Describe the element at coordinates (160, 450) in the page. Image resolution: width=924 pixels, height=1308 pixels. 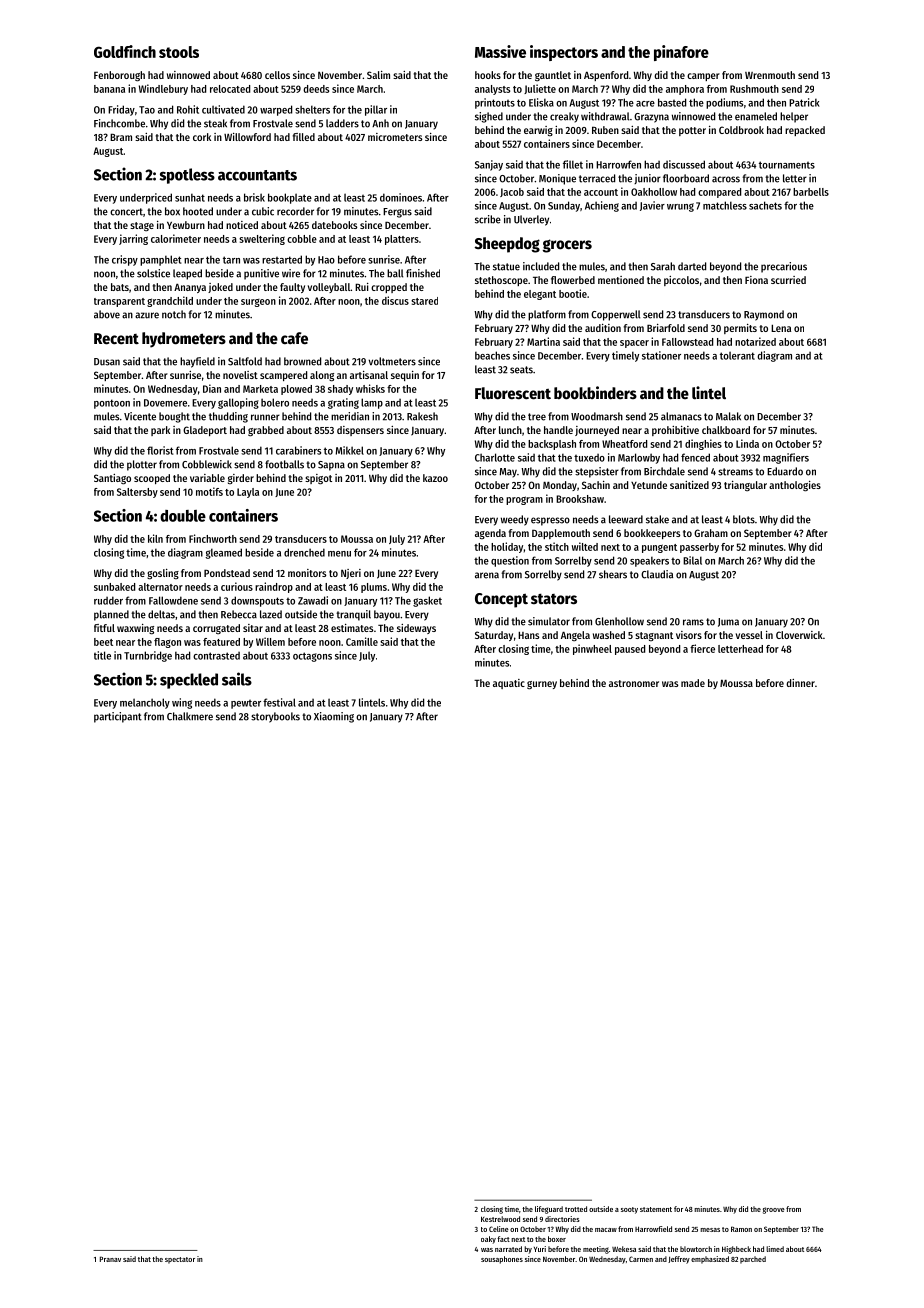
I see `florist` at that location.
